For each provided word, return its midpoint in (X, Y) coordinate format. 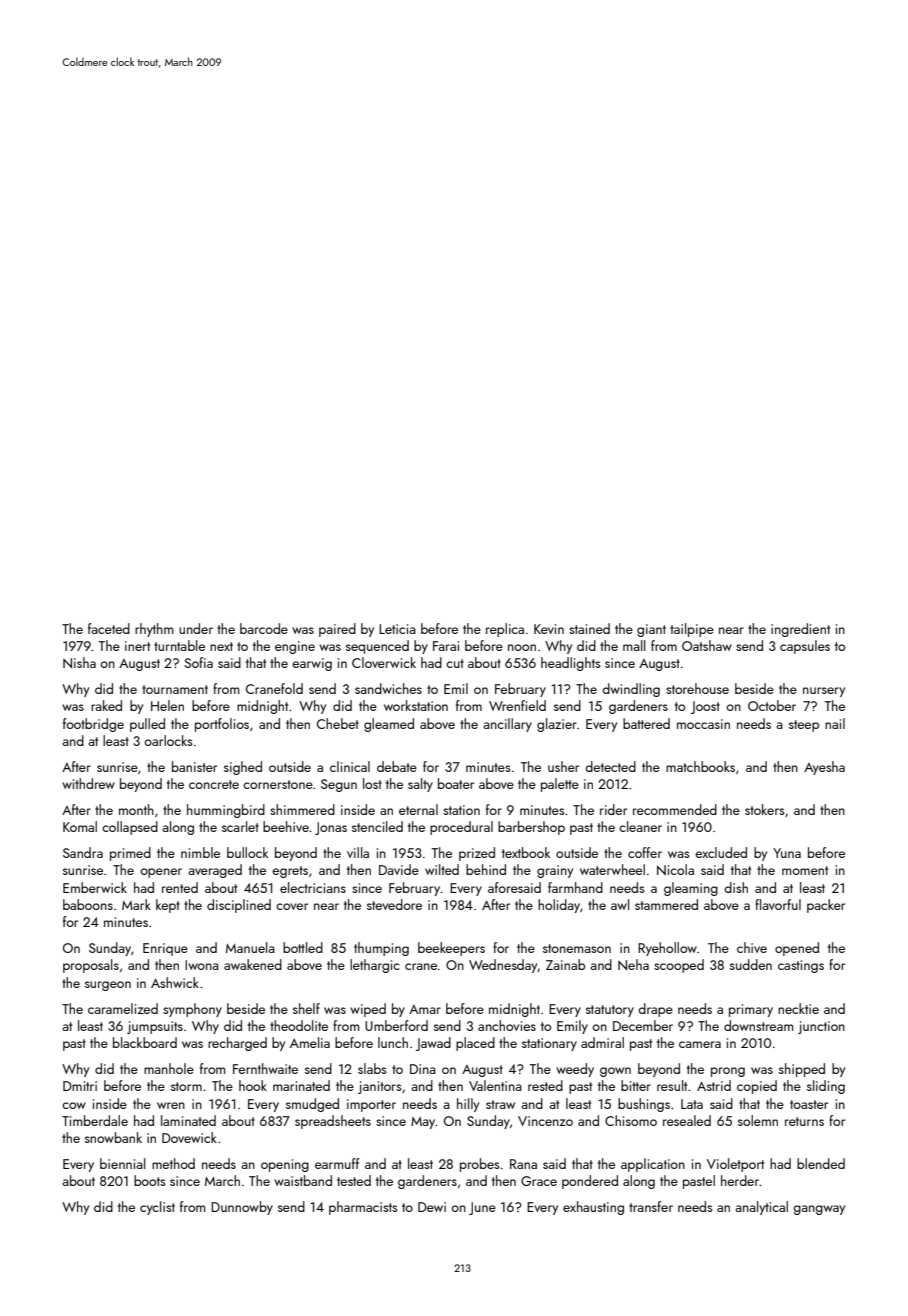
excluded (721, 852)
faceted (109, 628)
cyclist (157, 1208)
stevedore (394, 904)
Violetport (735, 1165)
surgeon (108, 986)
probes (479, 1165)
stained (589, 628)
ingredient (800, 630)
